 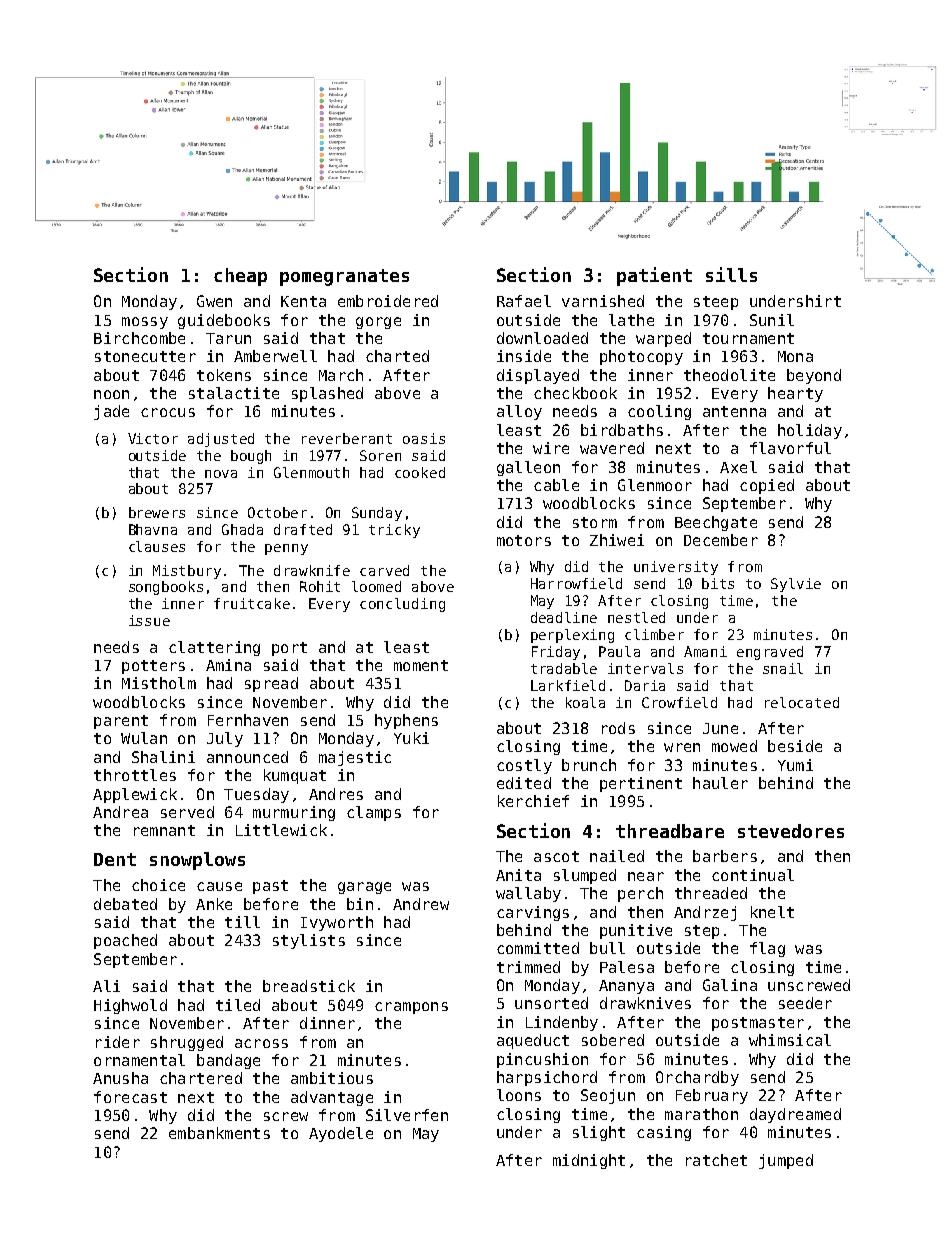 What do you see at coordinates (153, 667) in the screenshot?
I see `potters` at bounding box center [153, 667].
